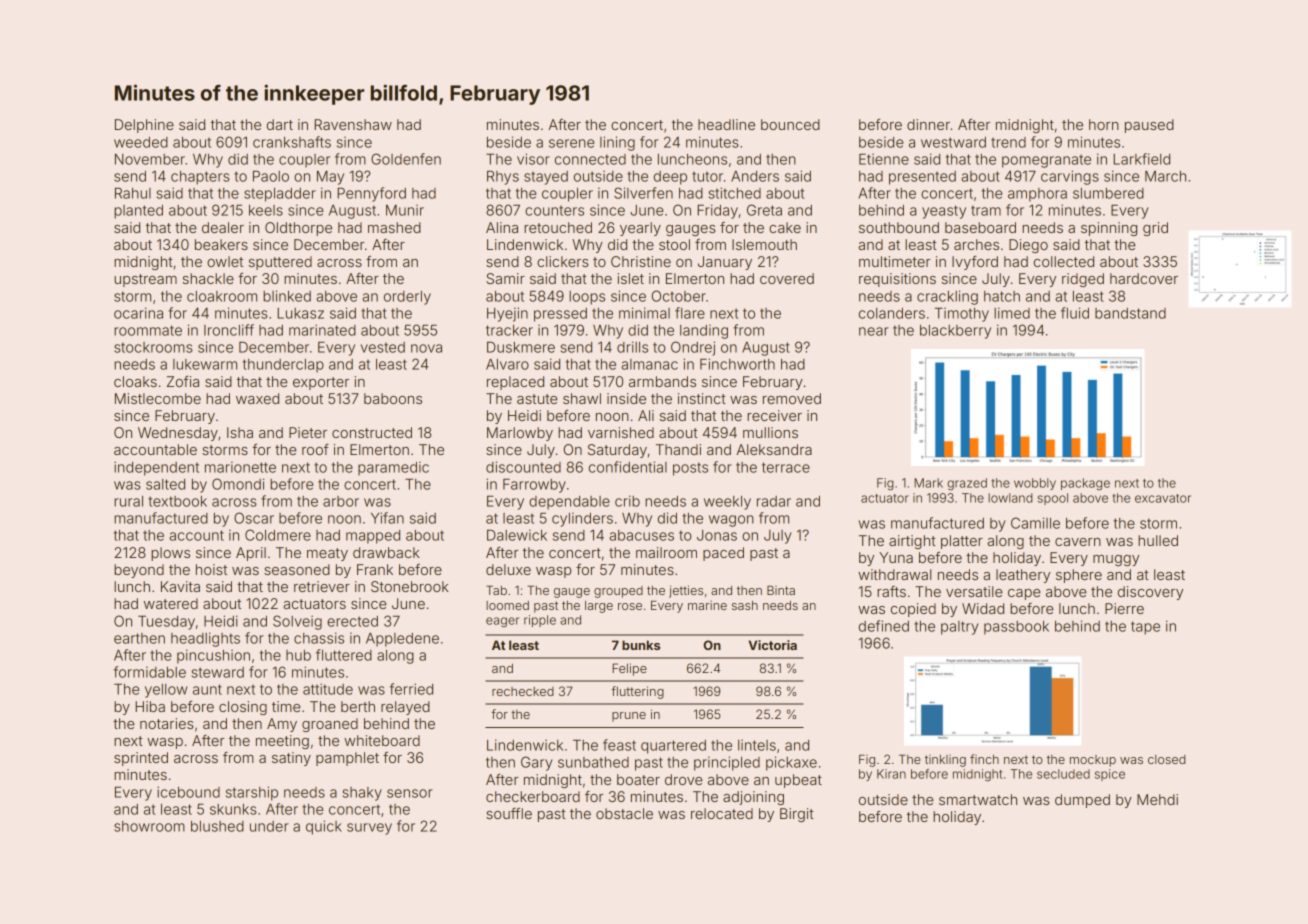 This screenshot has width=1308, height=924. I want to click on Birgit, so click(797, 815).
